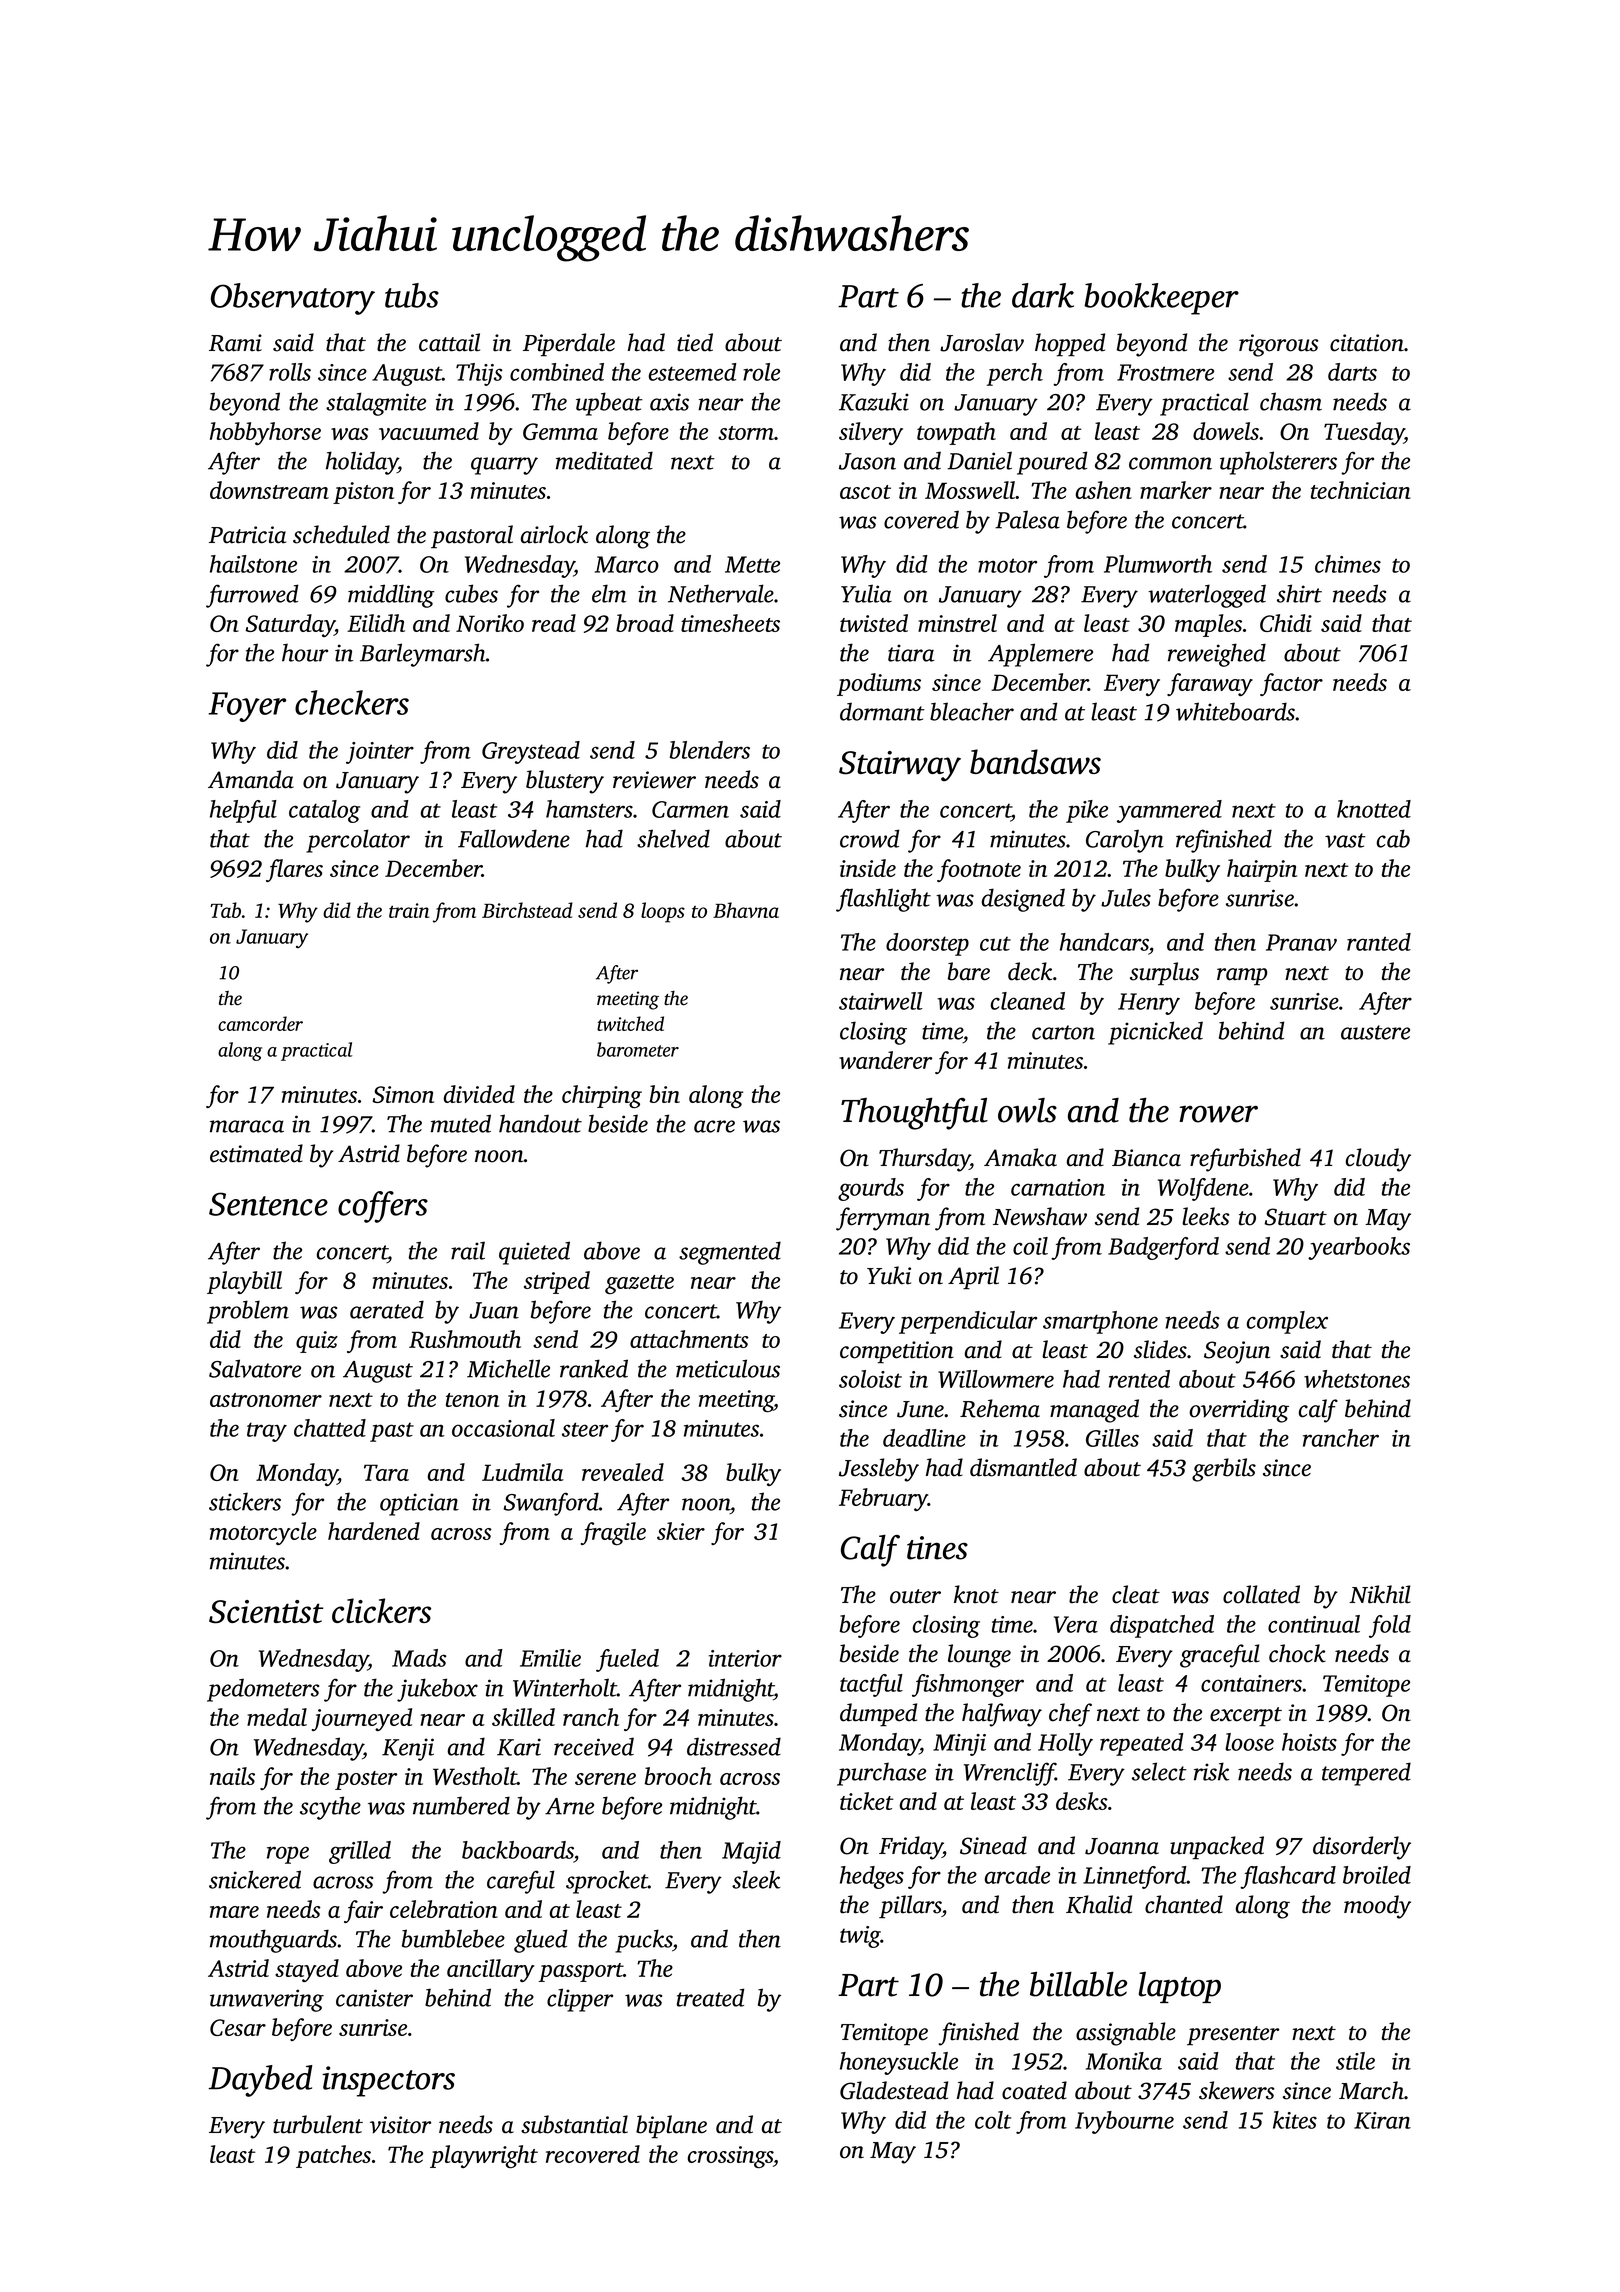  I want to click on esteemed, so click(692, 372).
